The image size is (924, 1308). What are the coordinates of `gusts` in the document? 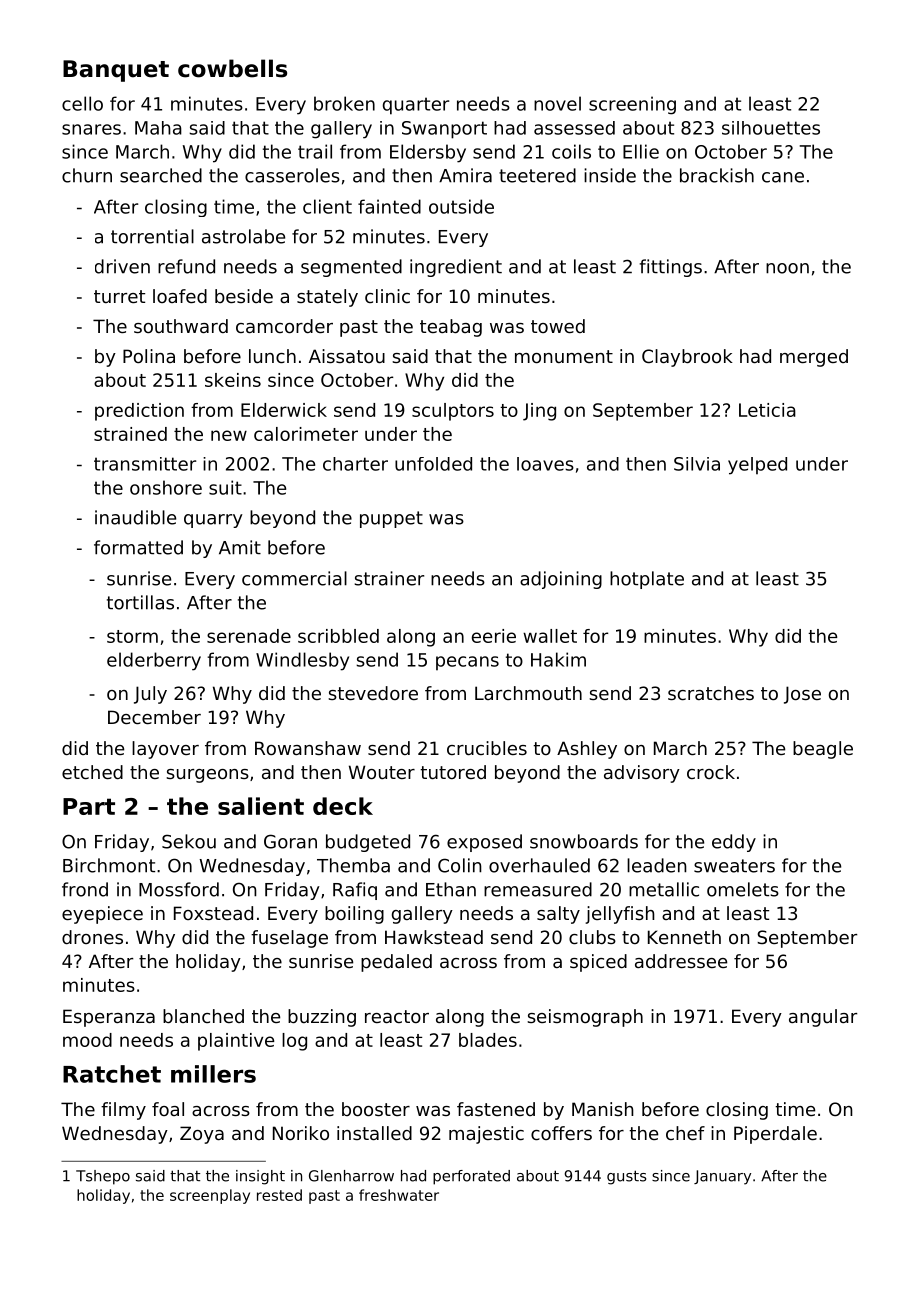 It's located at (626, 1177).
